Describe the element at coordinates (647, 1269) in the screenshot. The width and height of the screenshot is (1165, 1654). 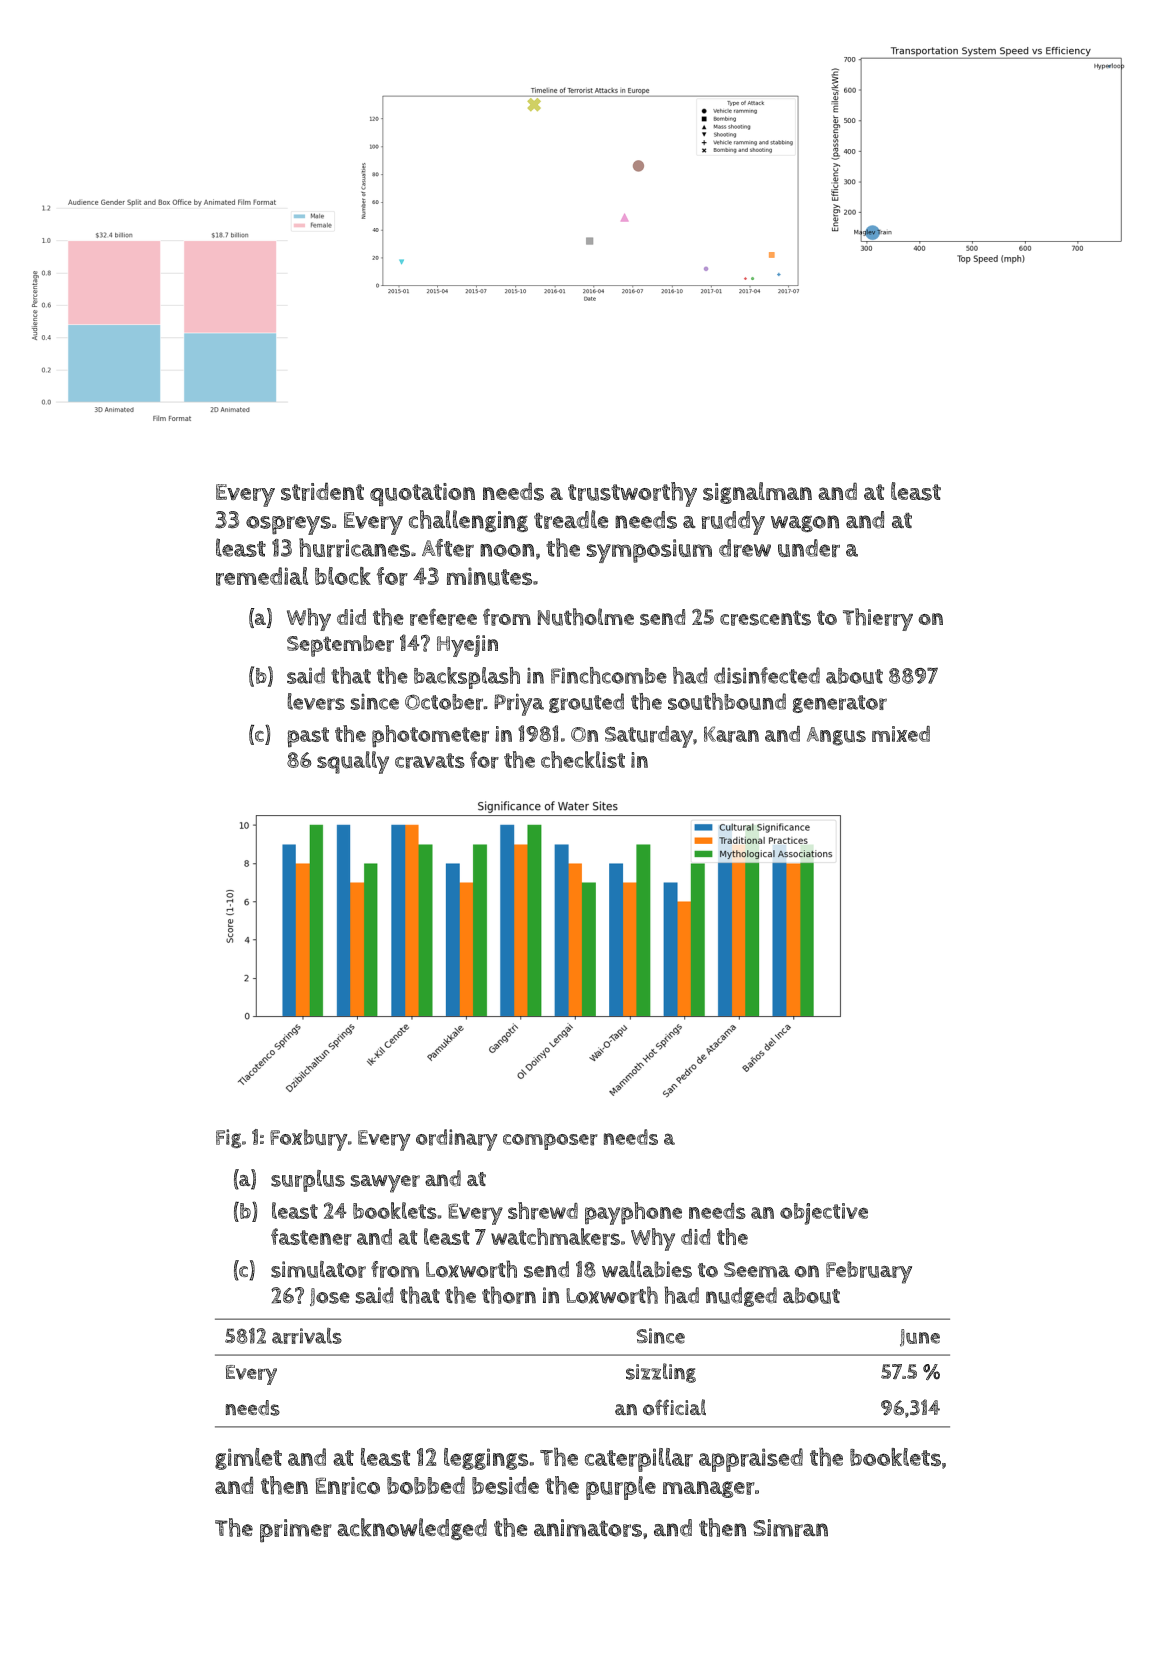
I see `wallabies` at that location.
